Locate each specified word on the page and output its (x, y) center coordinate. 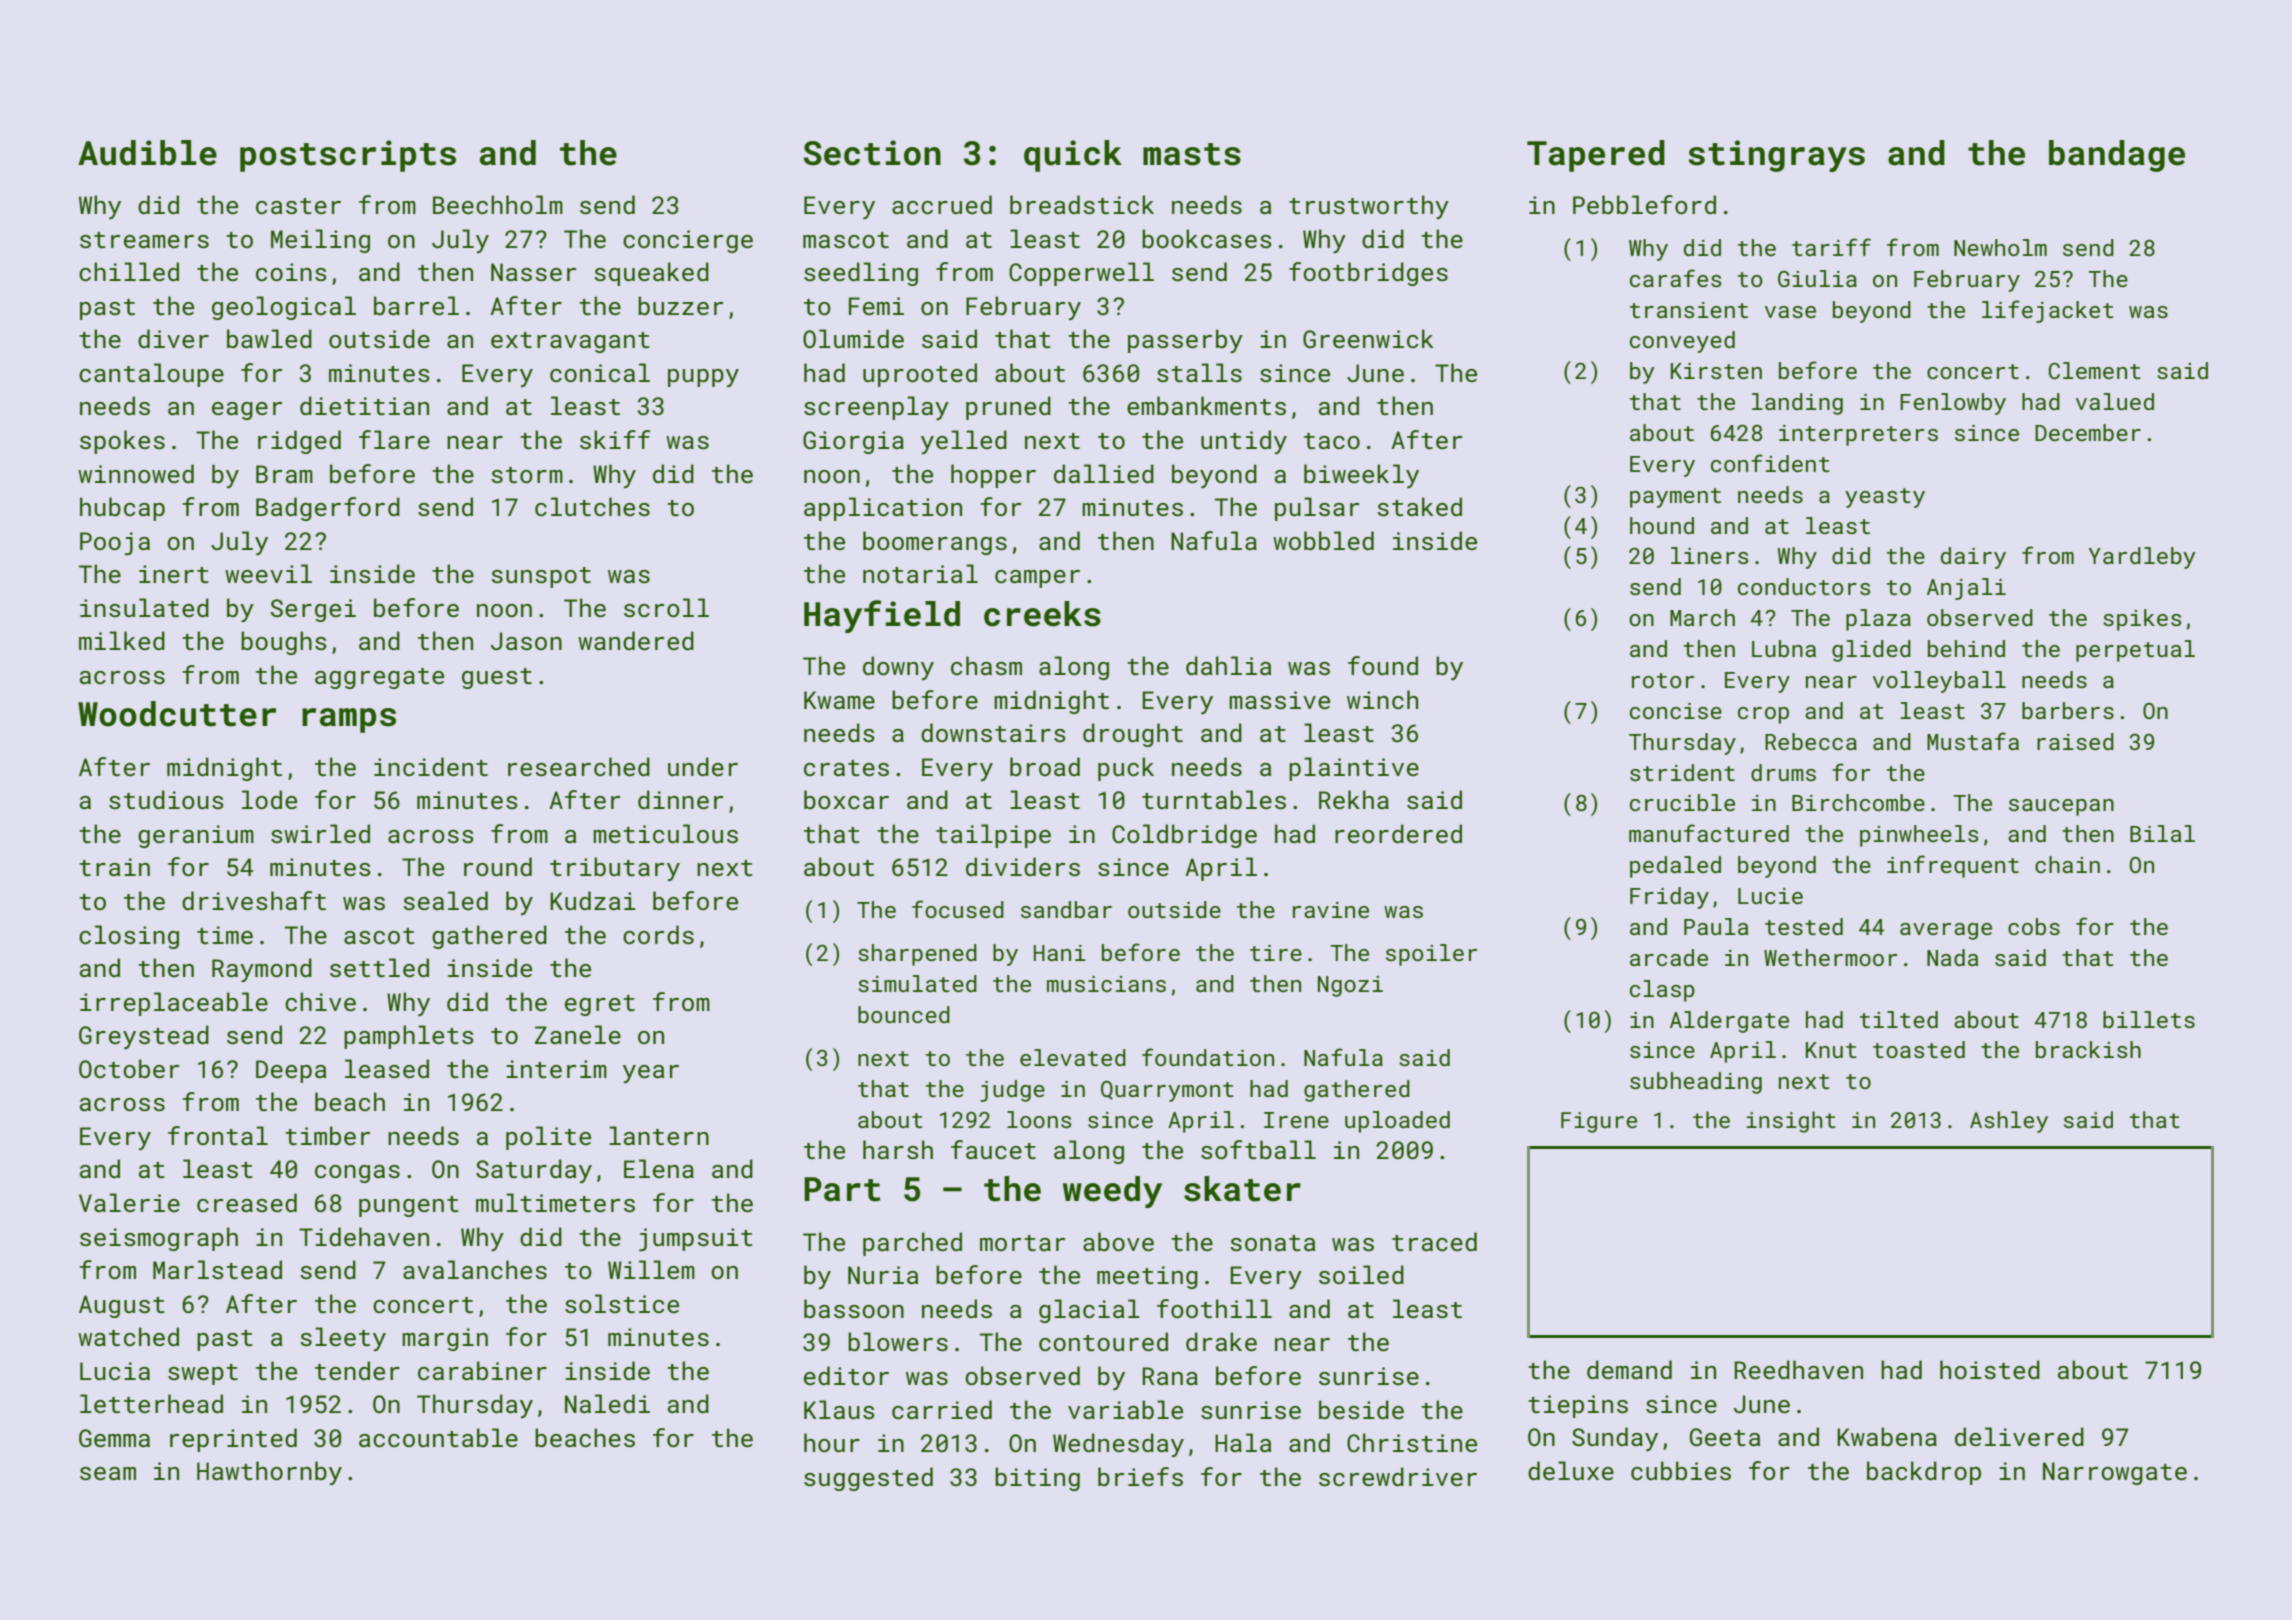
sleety (343, 1339)
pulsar (1317, 509)
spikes (2142, 620)
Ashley (2009, 1122)
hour (832, 1442)
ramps (349, 720)
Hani (1060, 953)
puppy (703, 378)
